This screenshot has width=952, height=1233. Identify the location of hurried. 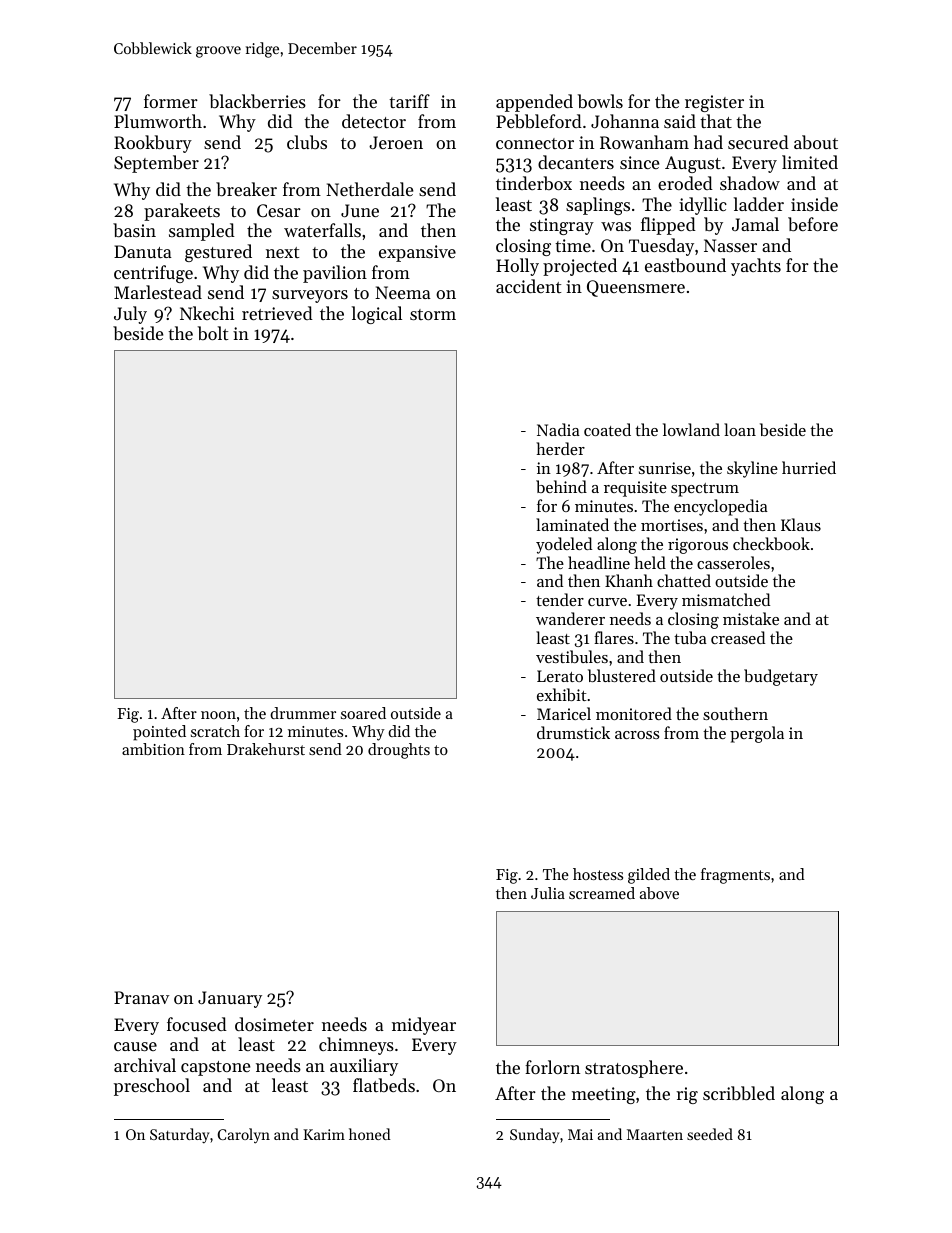
(809, 467).
